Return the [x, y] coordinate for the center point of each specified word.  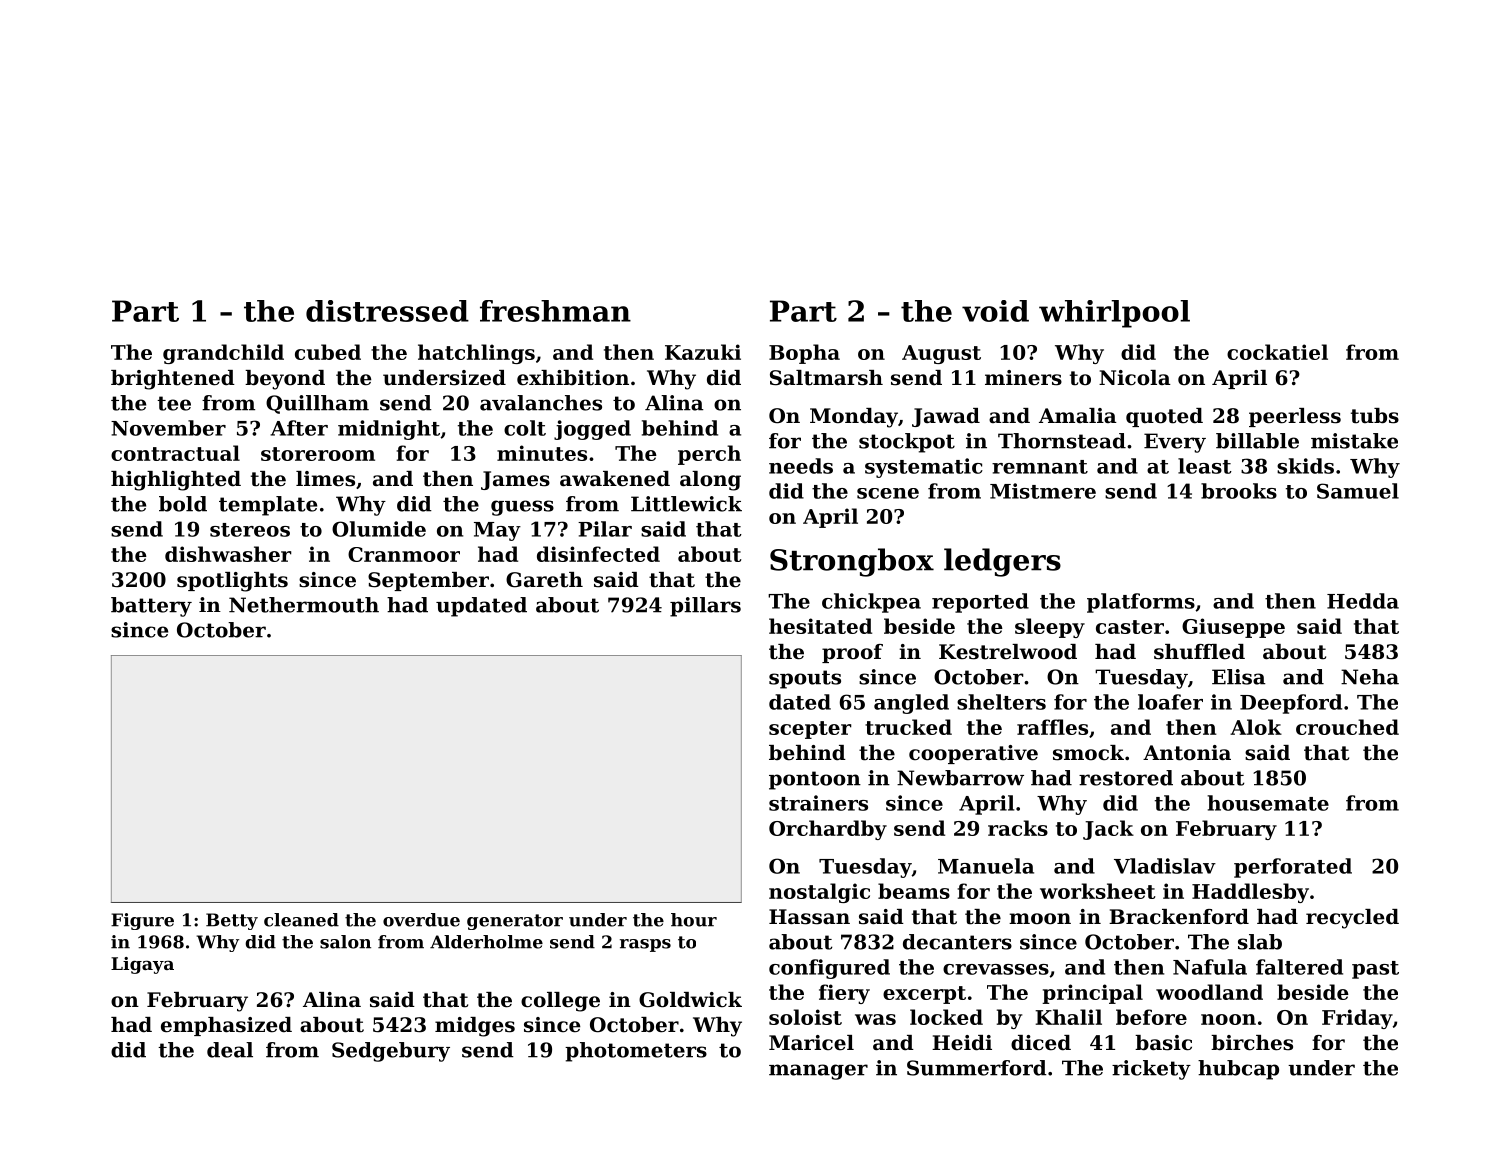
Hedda [1363, 601]
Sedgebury [391, 1052]
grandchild [223, 354]
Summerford [977, 1068]
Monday [854, 418]
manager [818, 1072]
